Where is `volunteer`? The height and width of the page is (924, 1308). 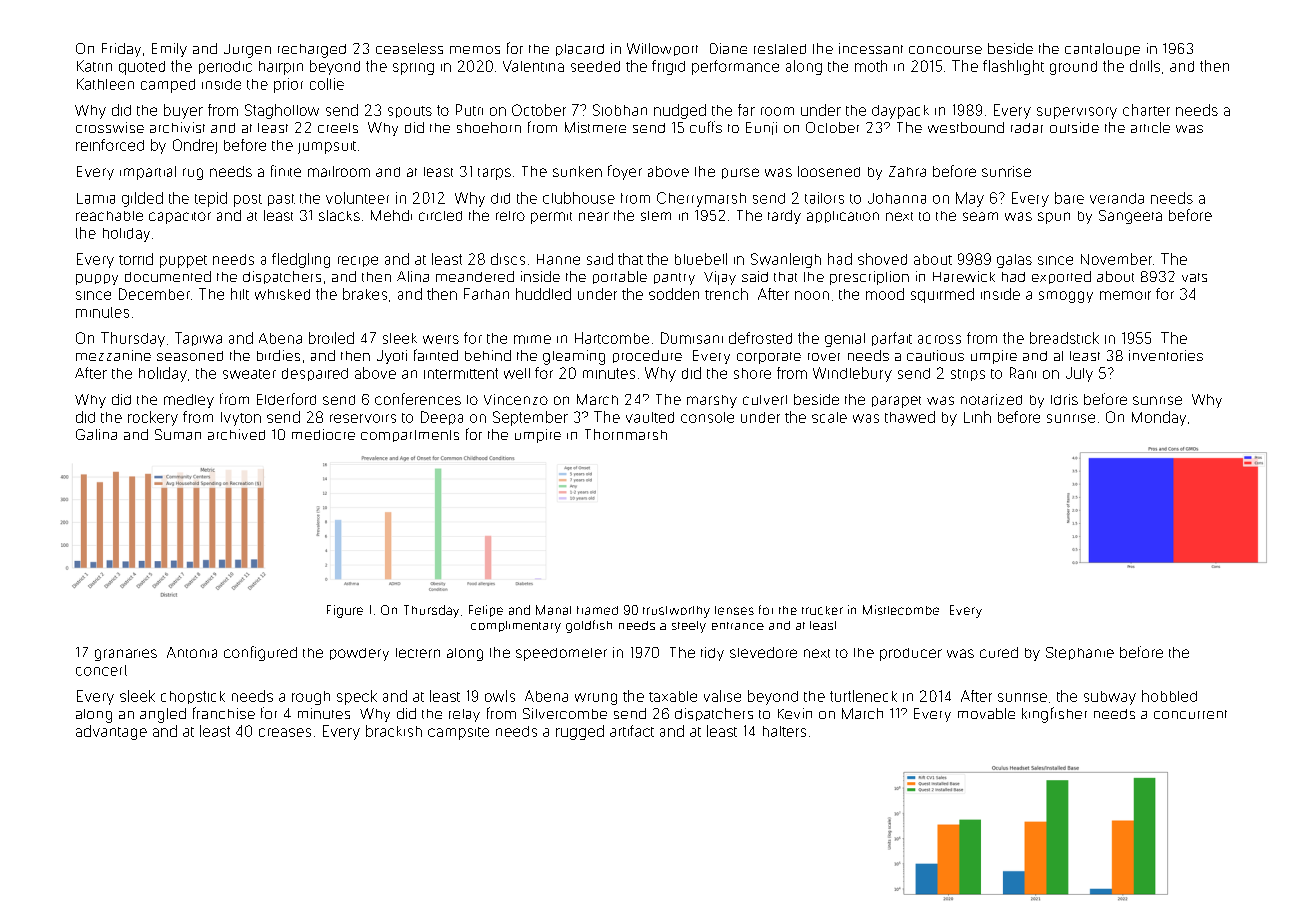 volunteer is located at coordinates (357, 198).
